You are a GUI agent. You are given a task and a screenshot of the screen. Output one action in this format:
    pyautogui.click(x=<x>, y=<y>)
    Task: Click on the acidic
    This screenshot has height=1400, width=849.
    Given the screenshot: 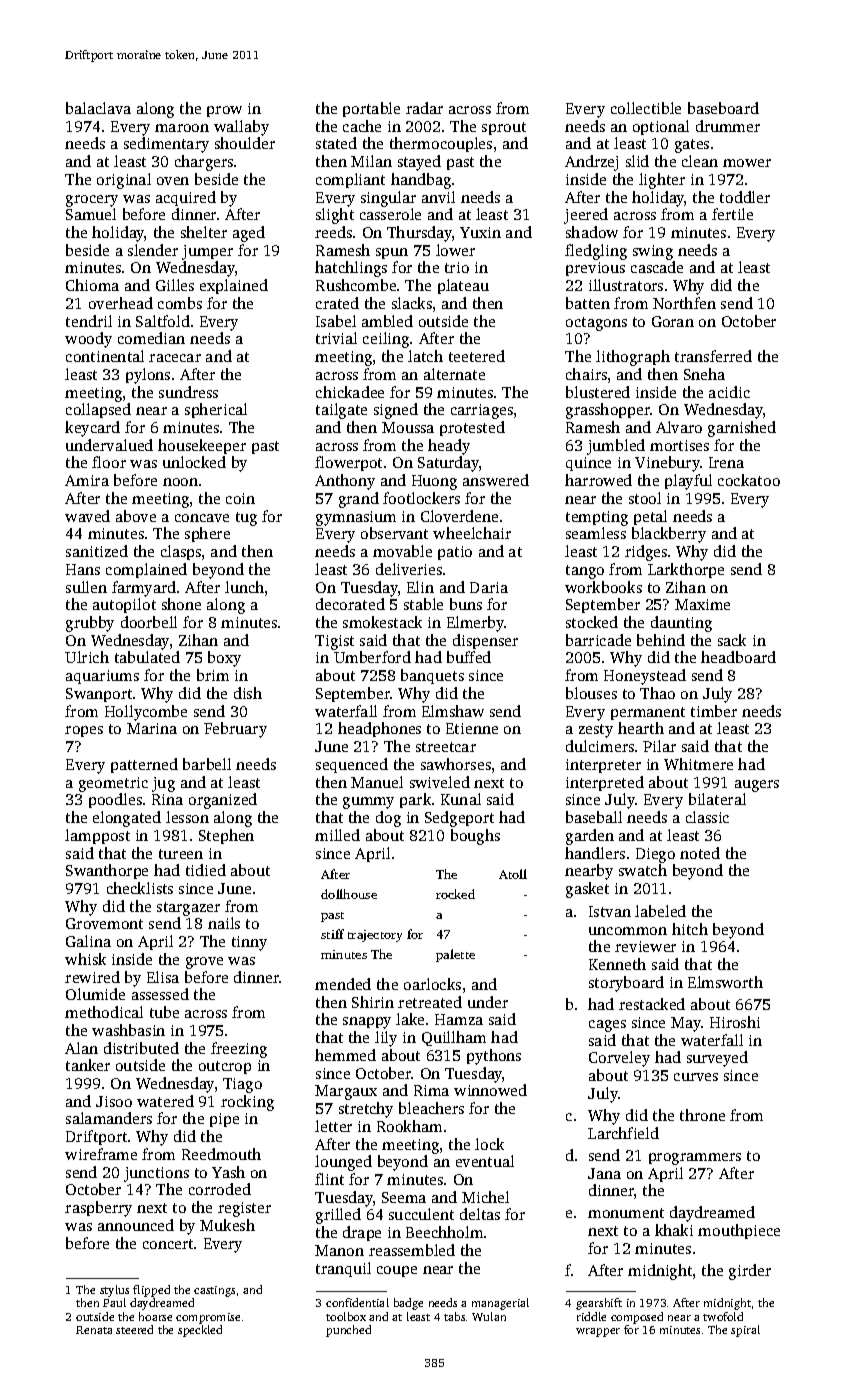 What is the action you would take?
    pyautogui.click(x=729, y=392)
